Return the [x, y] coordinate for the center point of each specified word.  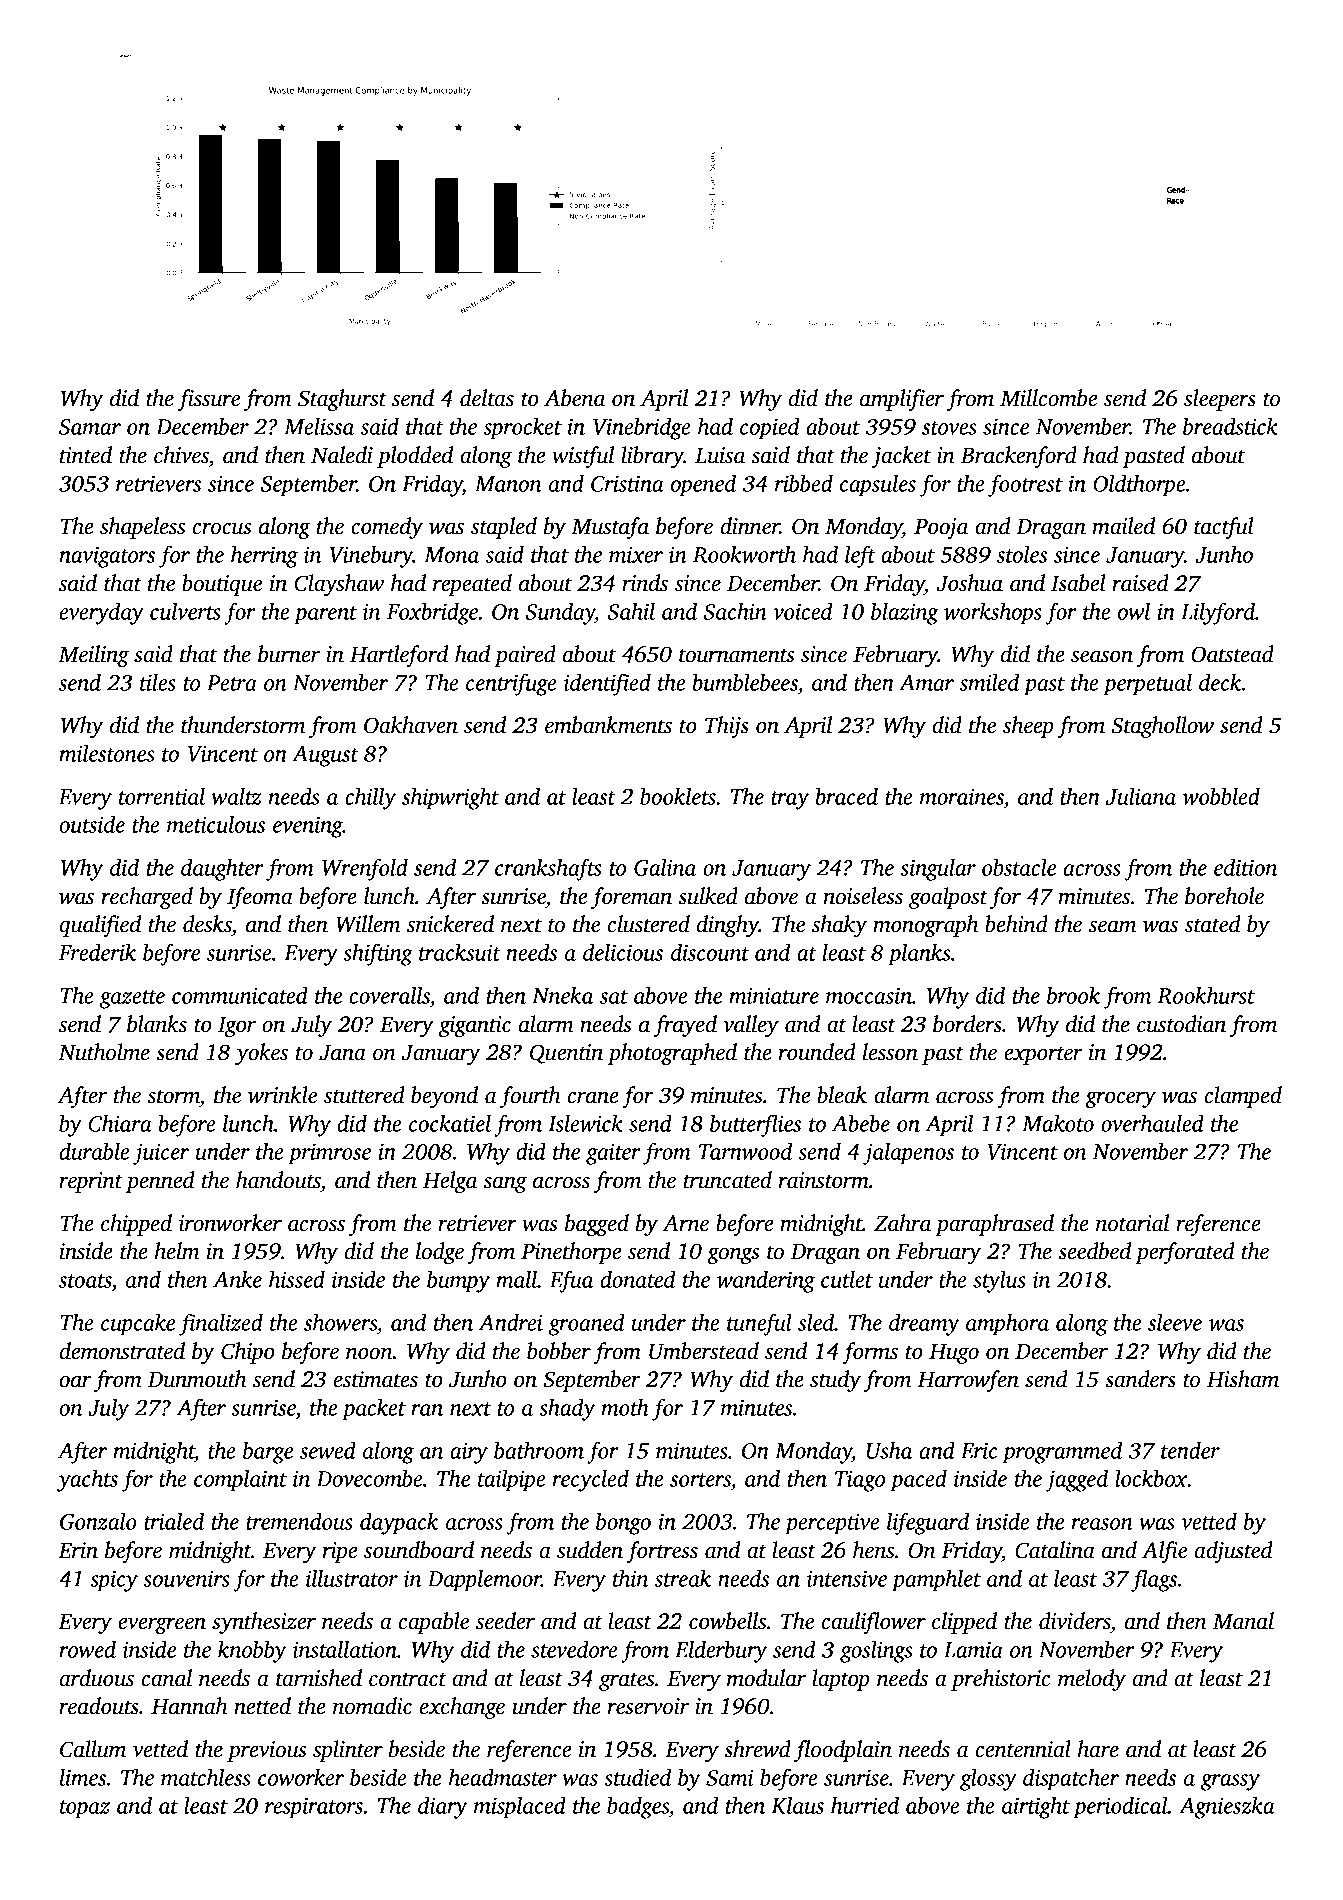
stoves [949, 428]
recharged [147, 898]
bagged [597, 1225]
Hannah [189, 1706]
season [1102, 656]
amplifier [902, 400]
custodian [1181, 1024]
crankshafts [548, 869]
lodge [440, 1253]
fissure [208, 400]
